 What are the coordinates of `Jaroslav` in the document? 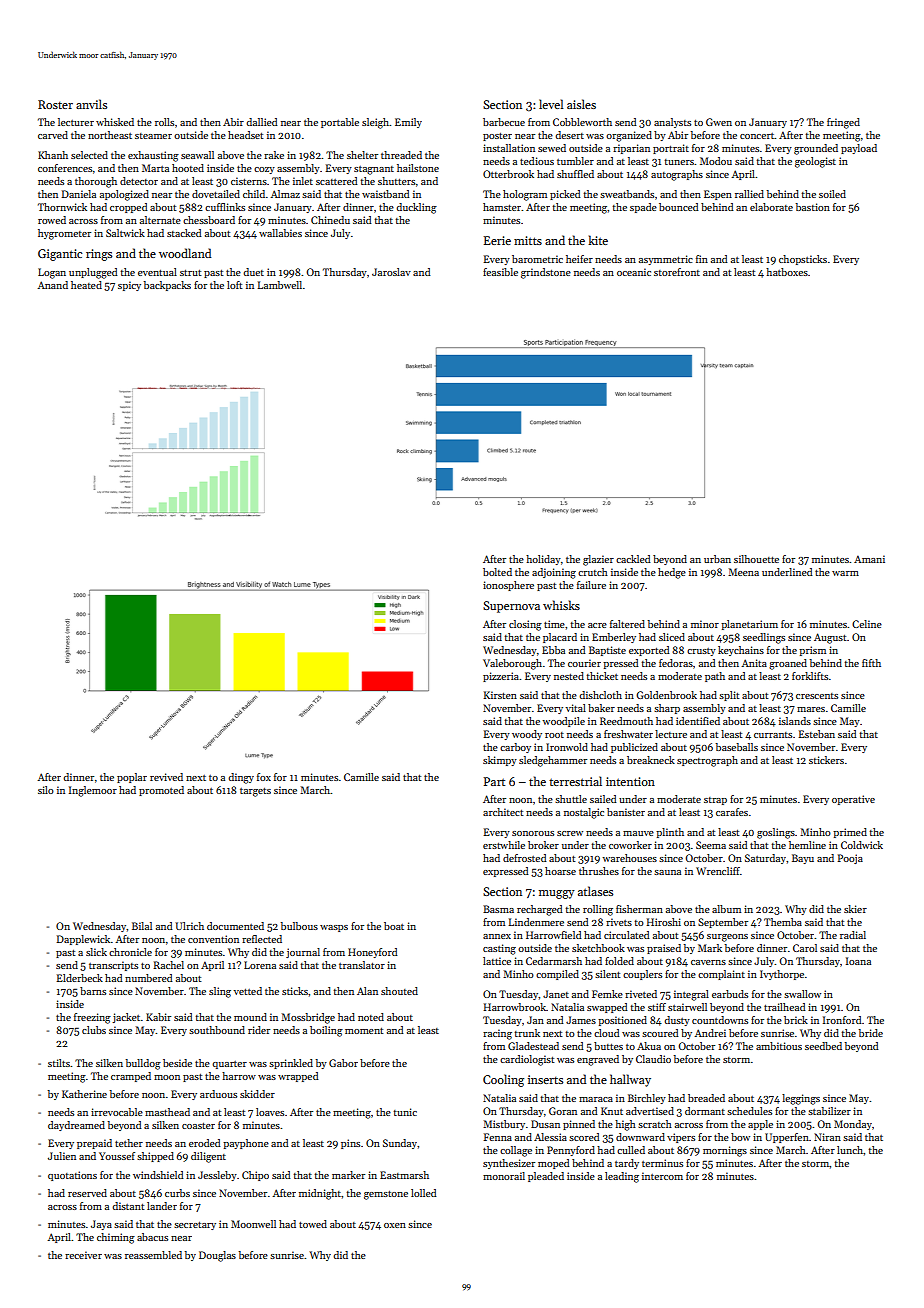 It's located at (391, 272).
